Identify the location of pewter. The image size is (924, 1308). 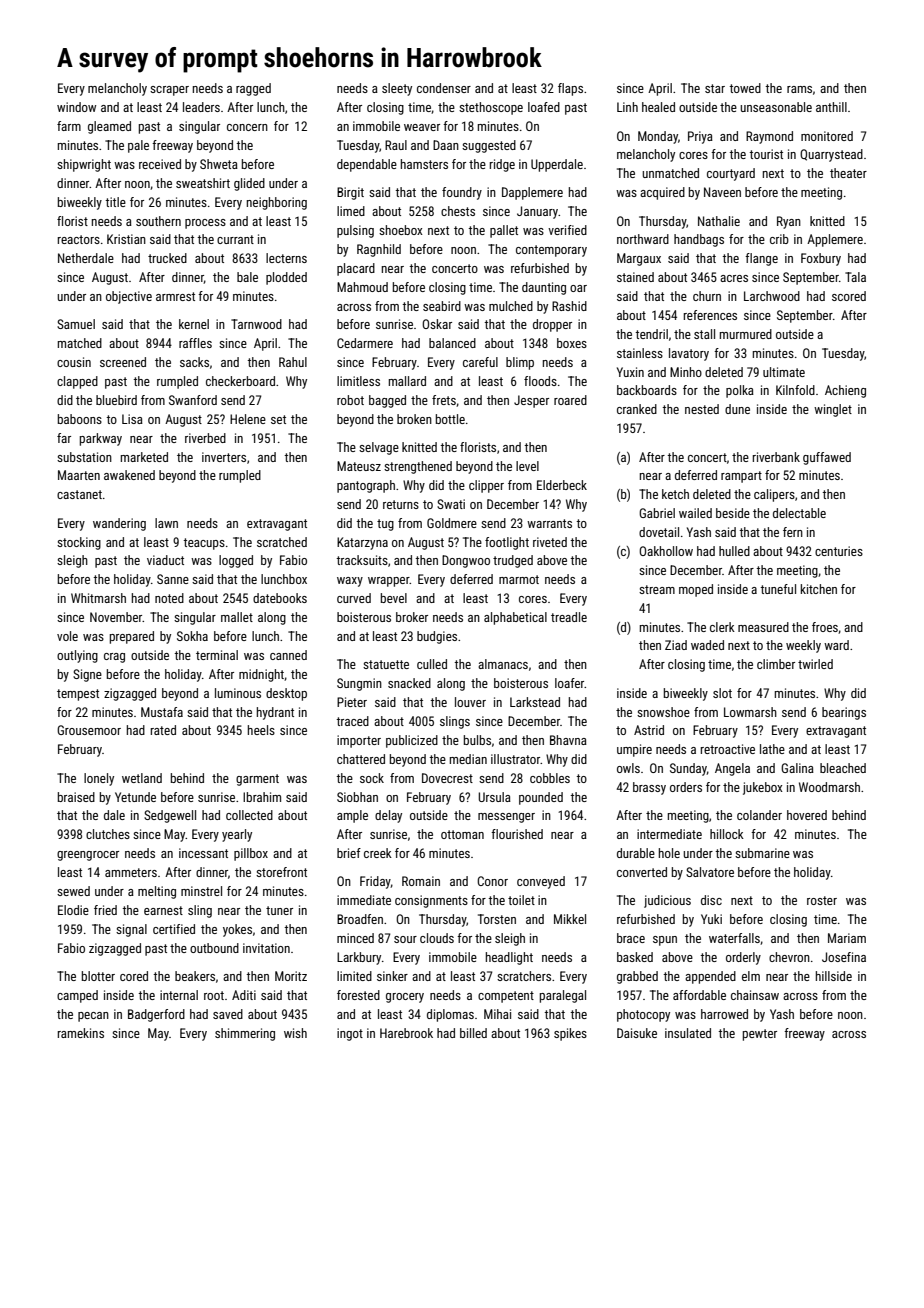
(760, 1035).
